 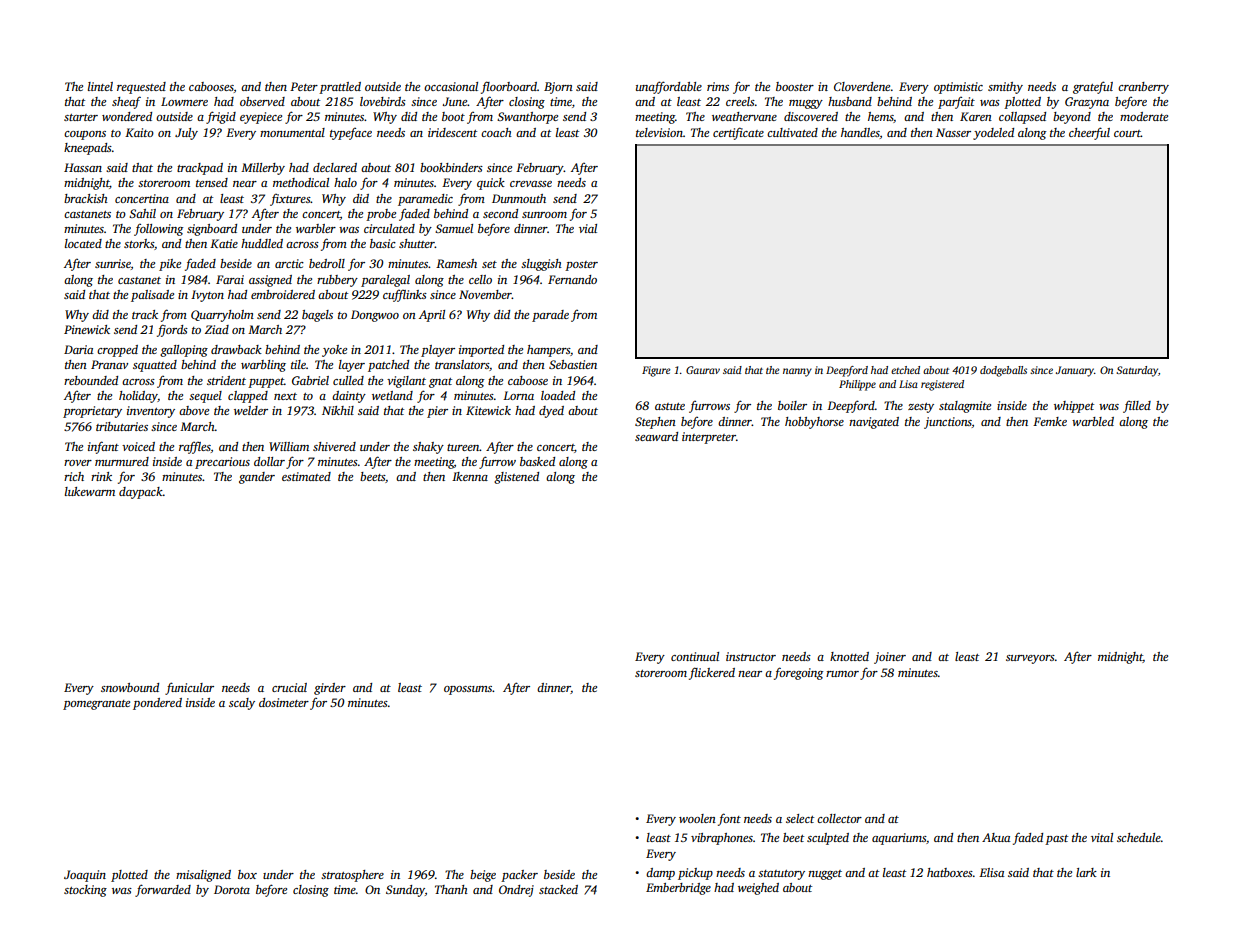 What do you see at coordinates (1003, 371) in the document?
I see `dodgeballs` at bounding box center [1003, 371].
